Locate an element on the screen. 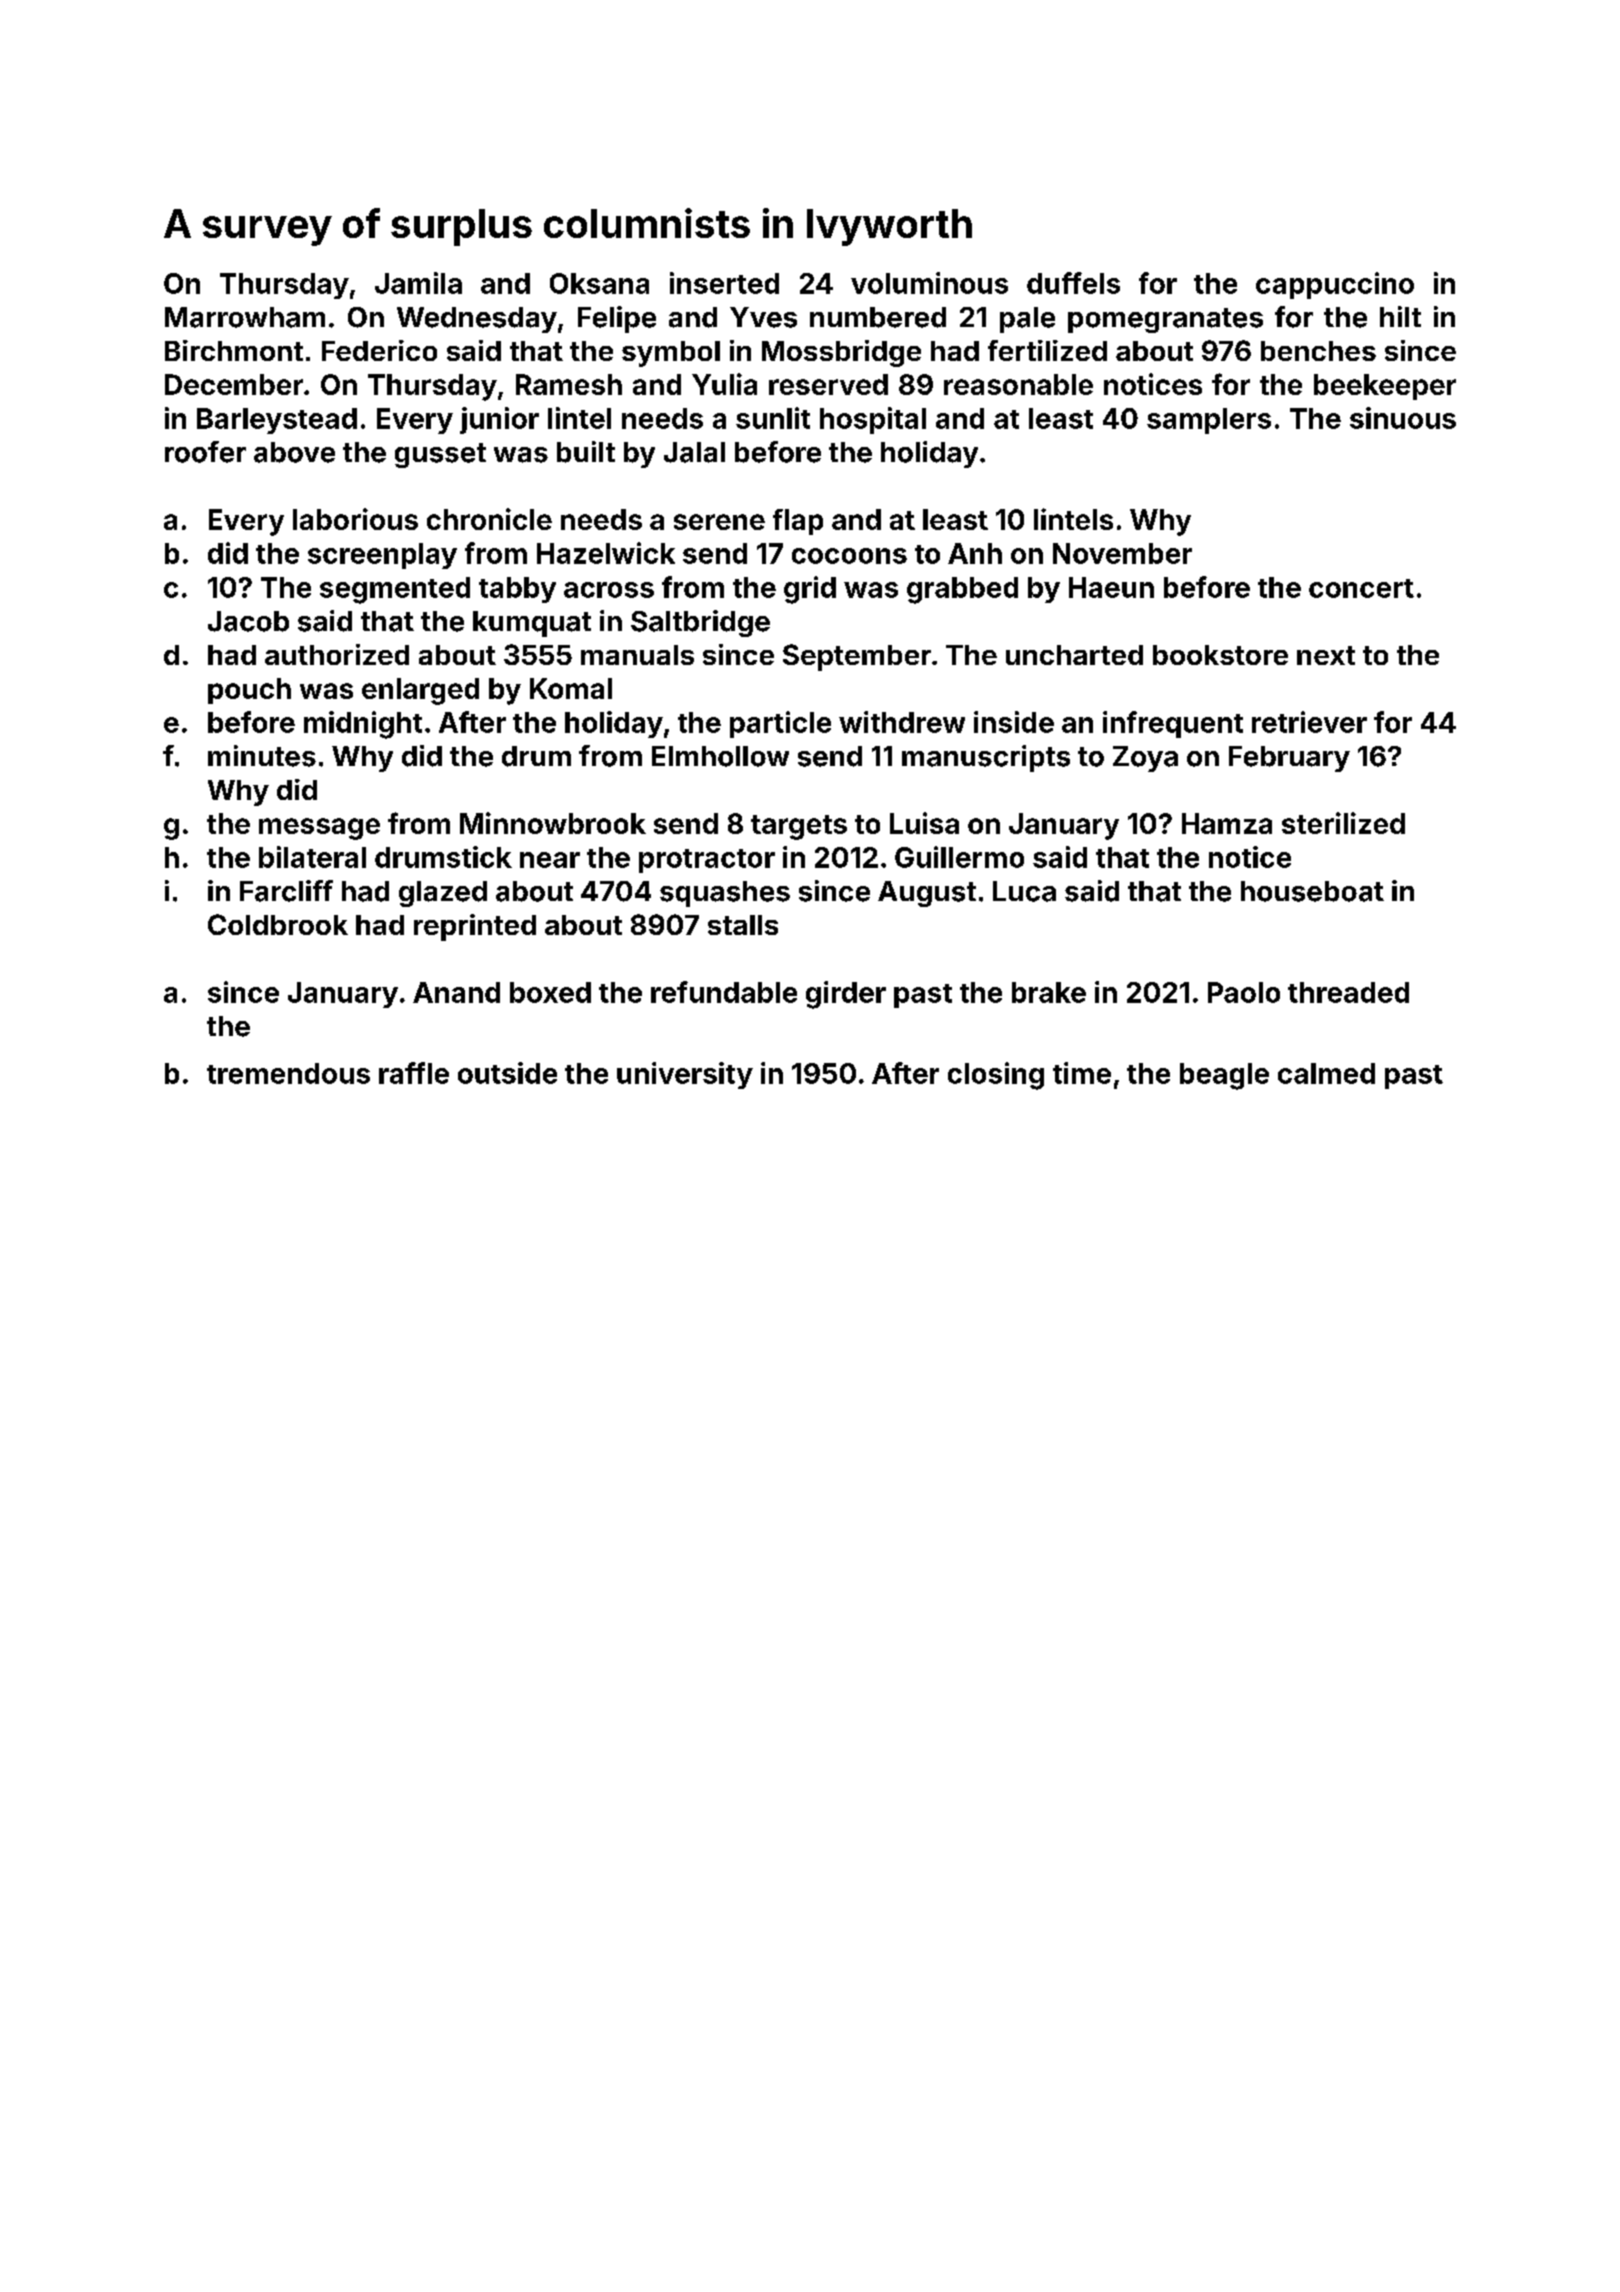 This screenshot has height=2292, width=1620. cappuccino is located at coordinates (1335, 285).
